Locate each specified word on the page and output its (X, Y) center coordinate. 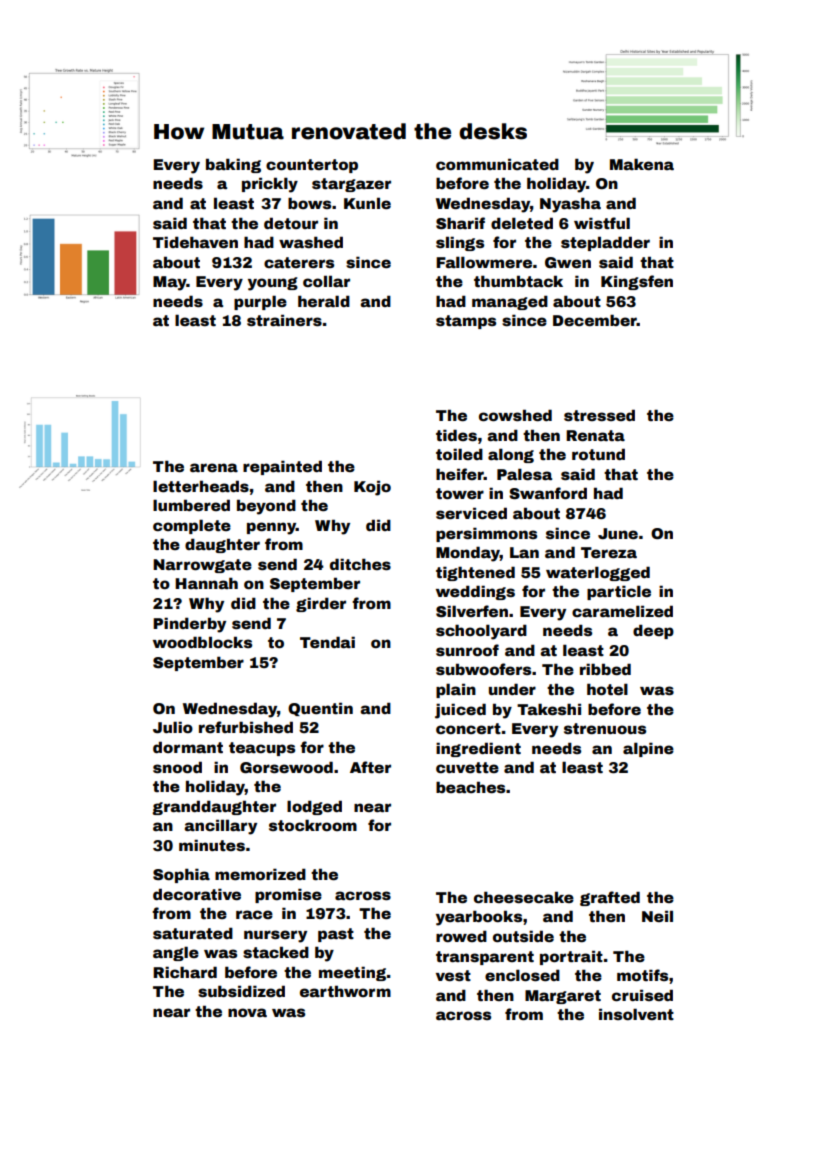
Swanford (548, 493)
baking (233, 165)
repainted (282, 467)
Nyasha (570, 205)
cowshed (515, 415)
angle (176, 953)
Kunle (367, 203)
